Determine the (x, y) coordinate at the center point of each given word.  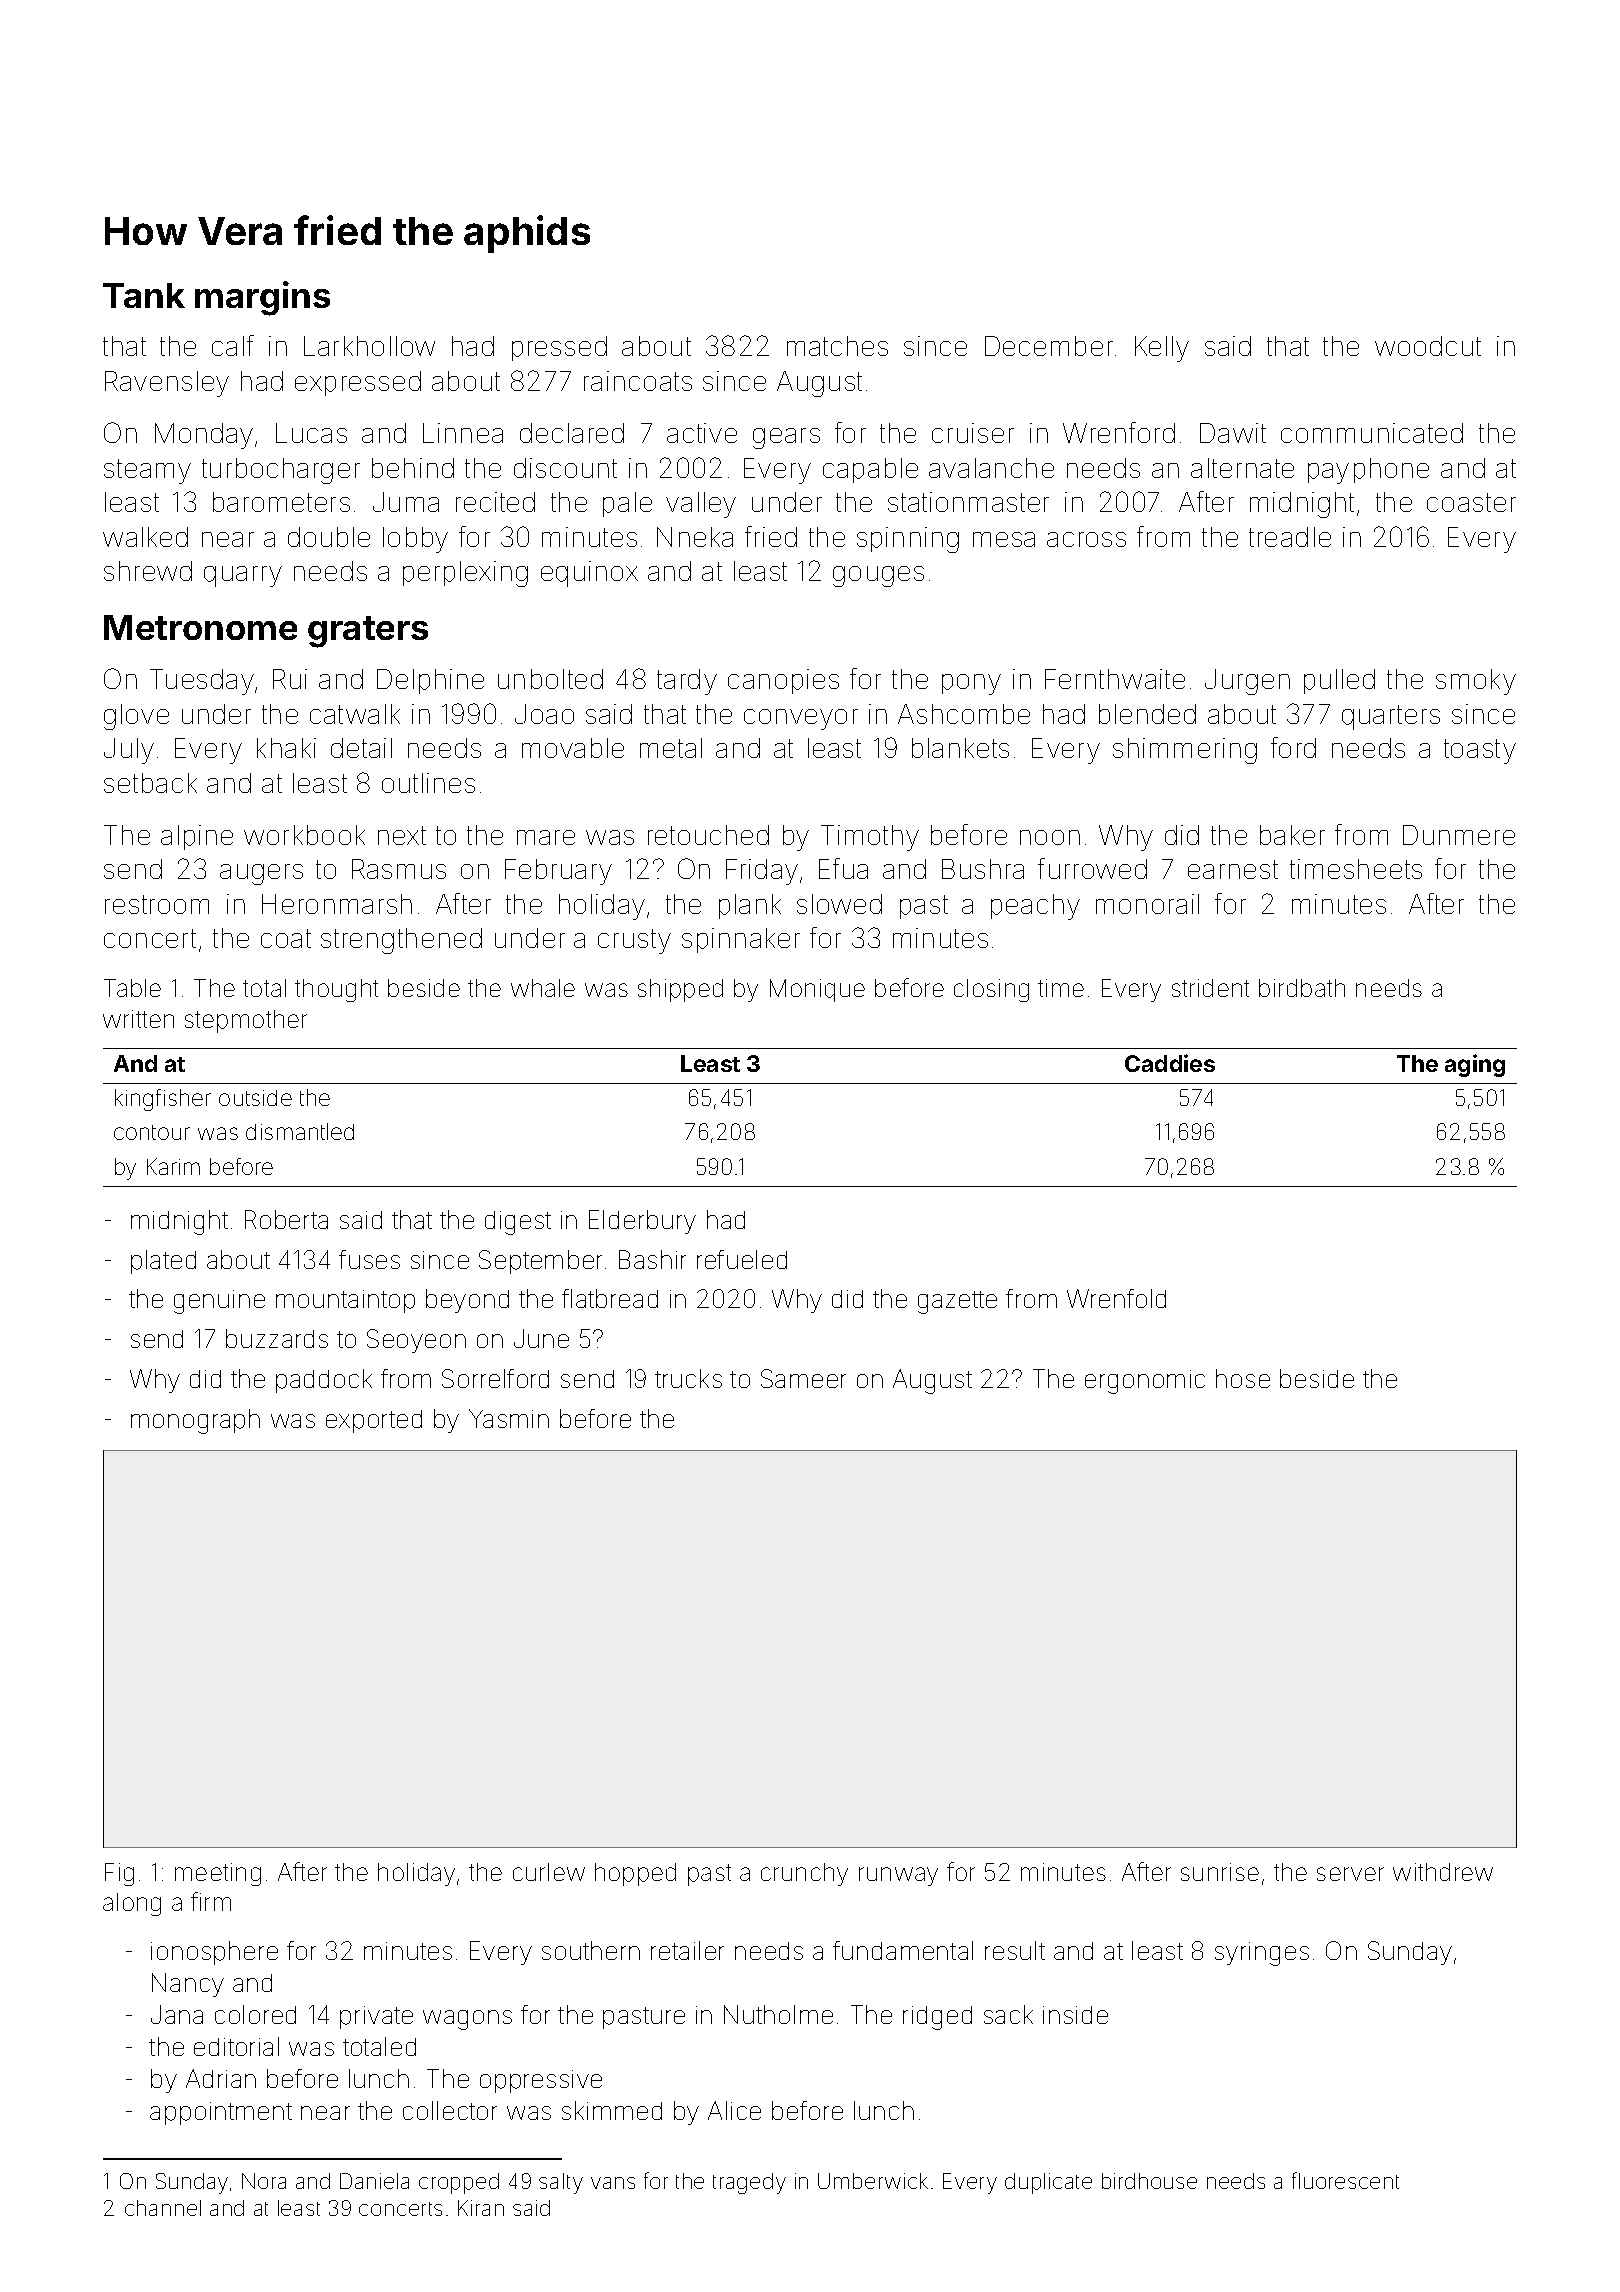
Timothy (870, 838)
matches (837, 346)
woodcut (1428, 346)
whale (543, 988)
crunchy (804, 1874)
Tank (144, 295)
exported (374, 1421)
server (1350, 1874)
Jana (177, 2014)
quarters (1391, 717)
